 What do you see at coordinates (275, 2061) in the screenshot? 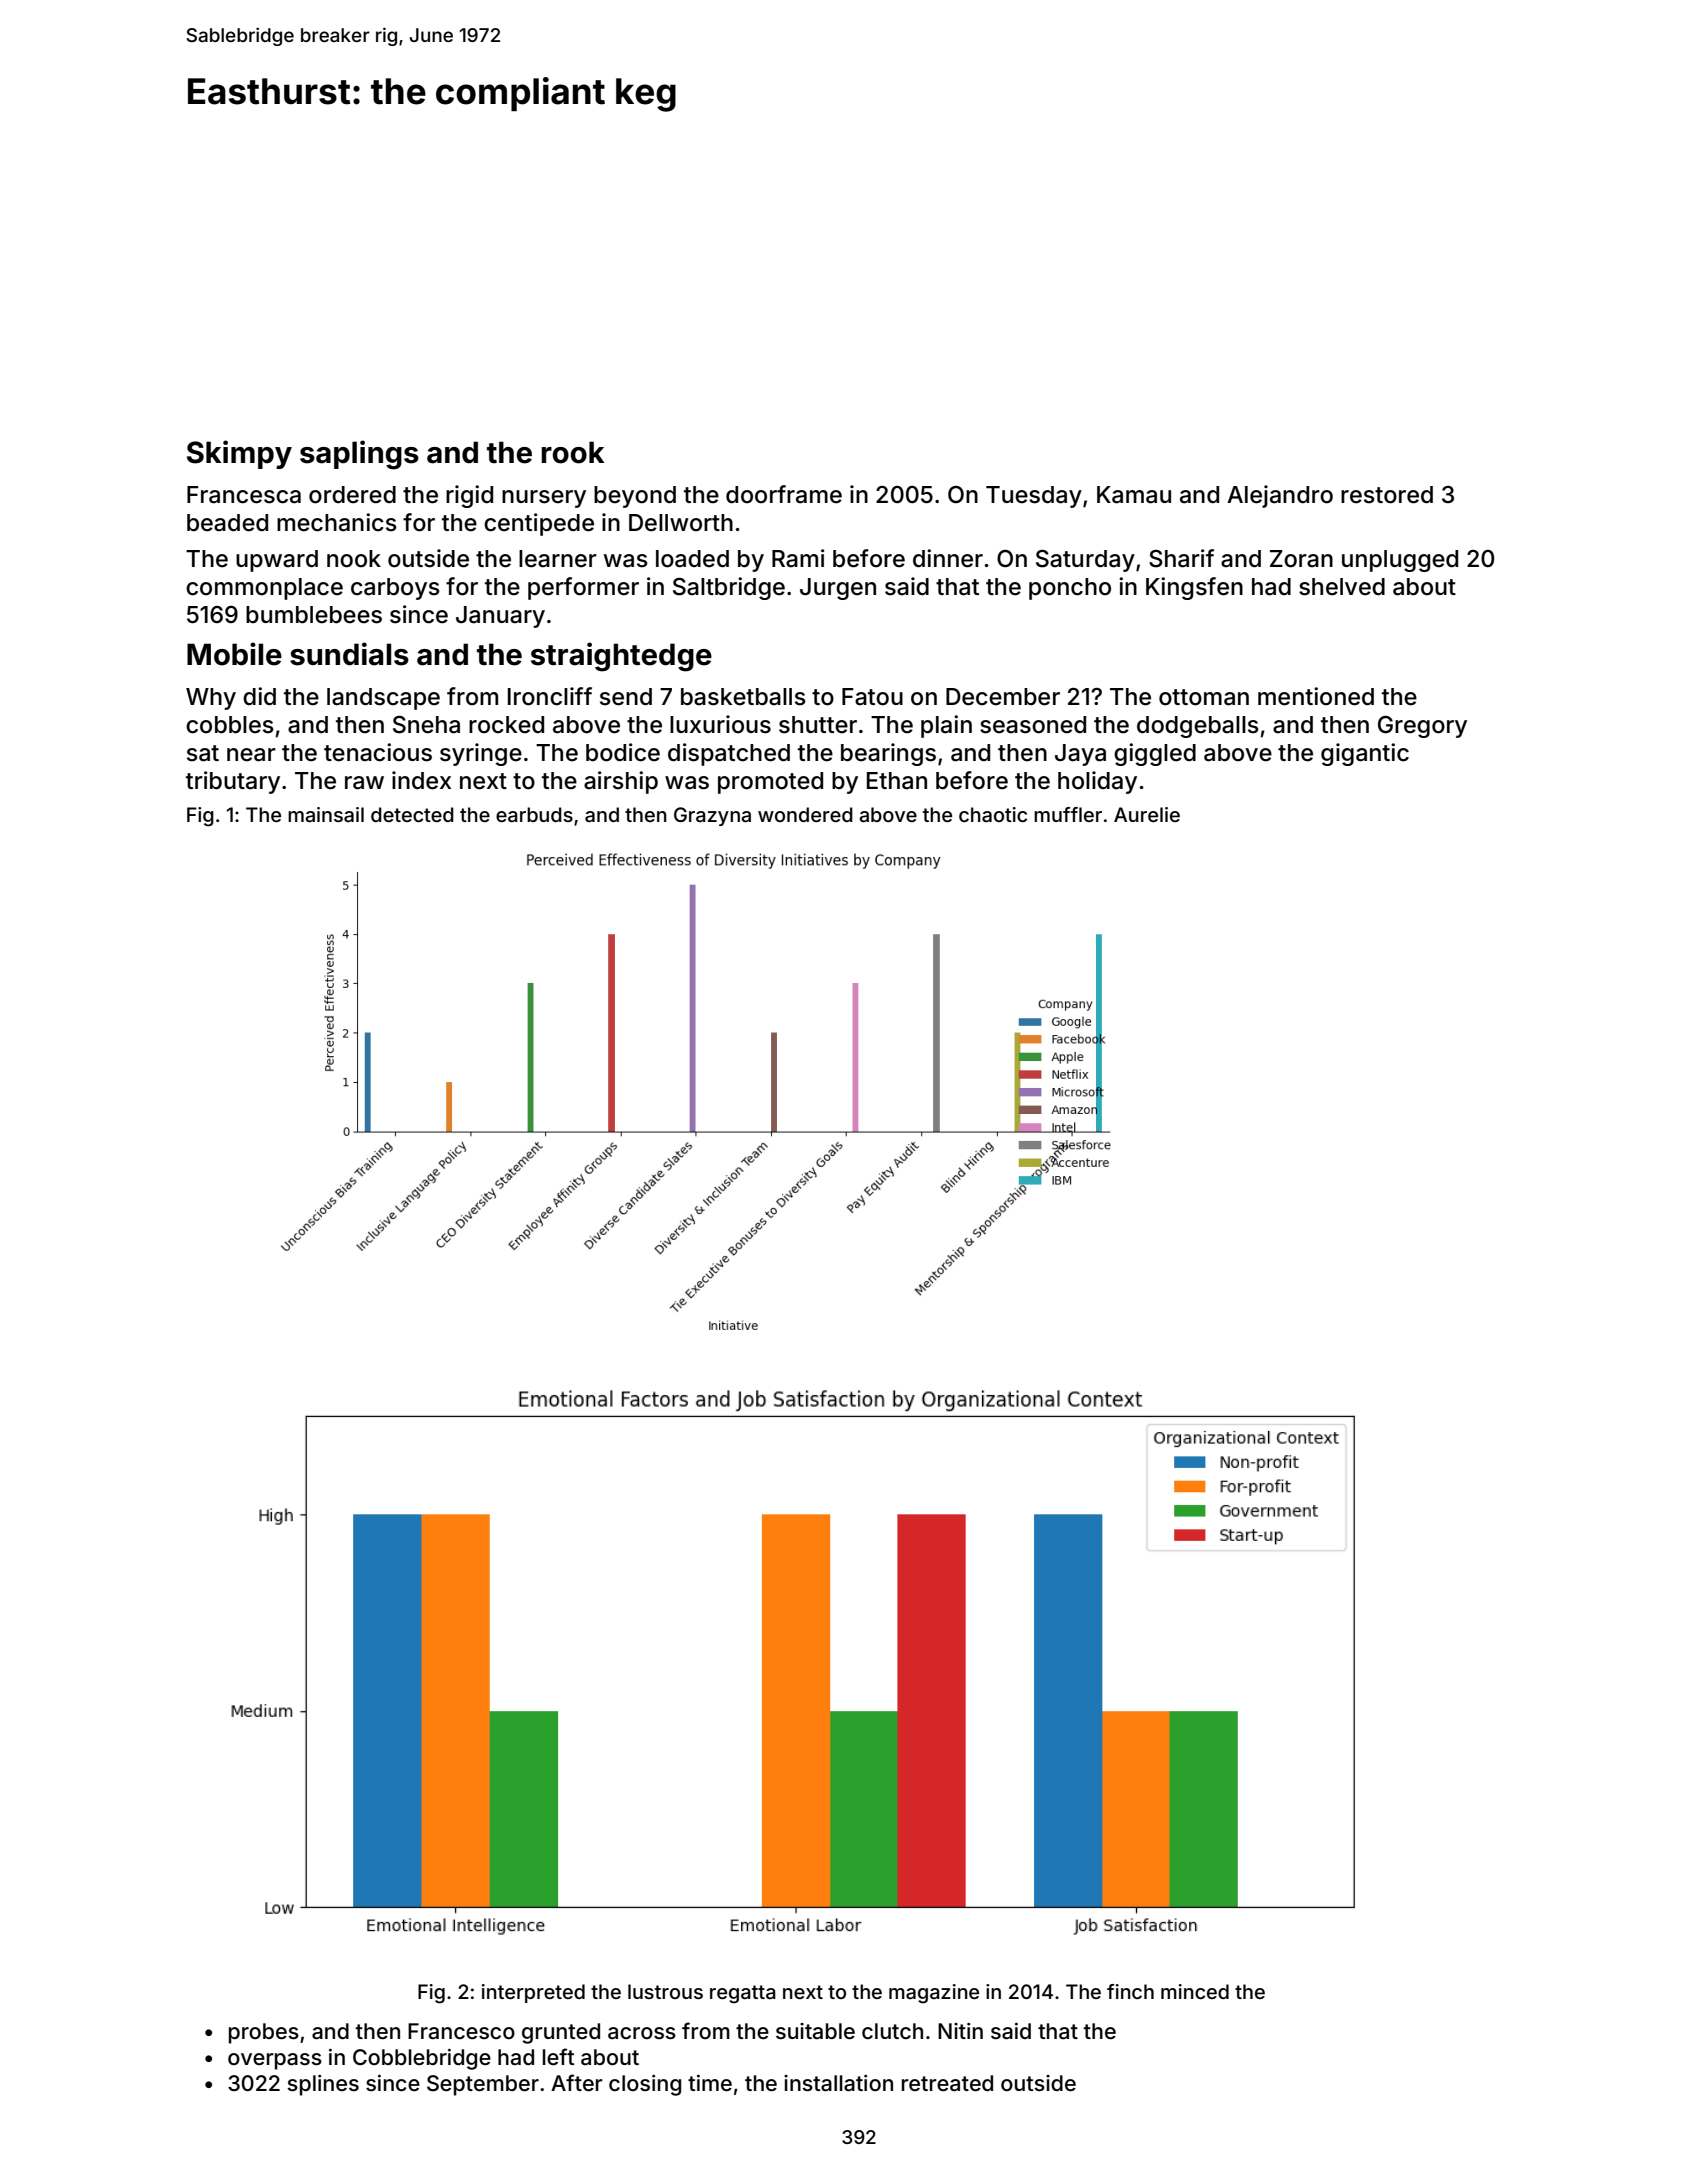
I see `overpass` at bounding box center [275, 2061].
